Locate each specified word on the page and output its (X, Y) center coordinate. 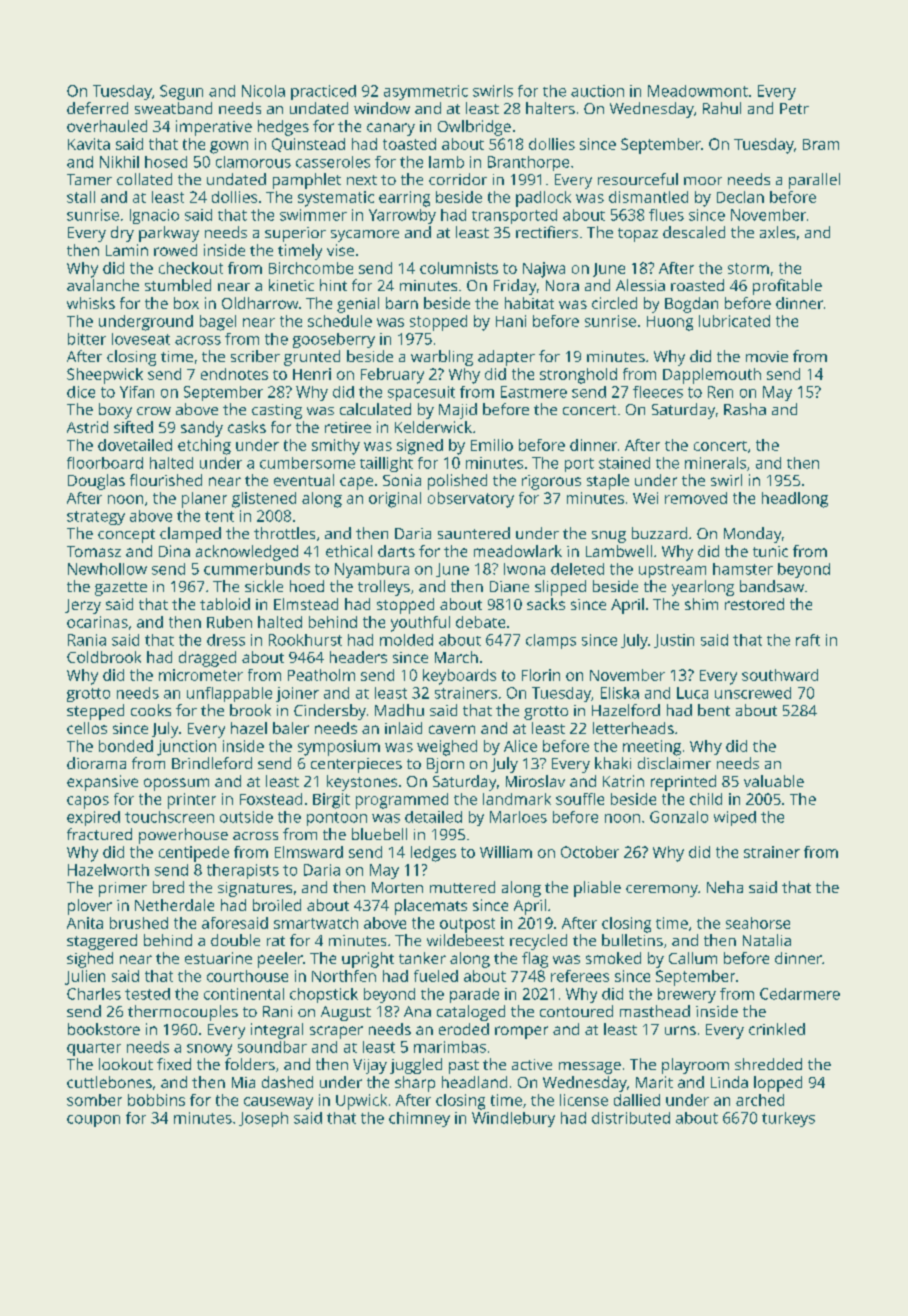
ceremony (662, 891)
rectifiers (547, 232)
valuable (774, 781)
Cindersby (330, 712)
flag (535, 960)
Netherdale (174, 905)
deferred (97, 108)
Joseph (263, 1119)
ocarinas (97, 622)
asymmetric (426, 92)
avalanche (103, 285)
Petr (794, 108)
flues (666, 215)
